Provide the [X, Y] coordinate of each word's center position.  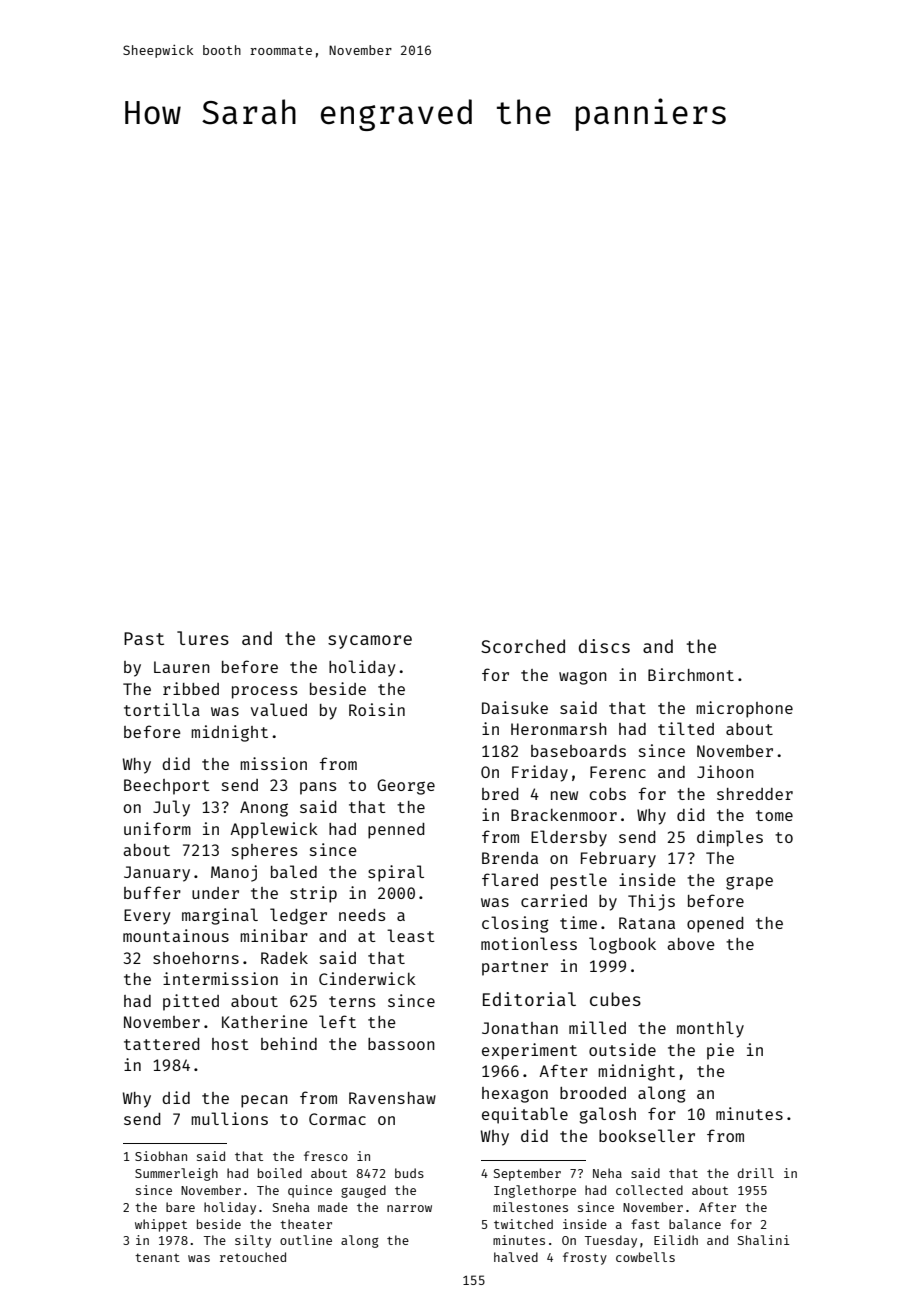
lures [203, 638]
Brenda [510, 858]
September [527, 1174]
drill [756, 1173]
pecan [264, 1101]
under [215, 893]
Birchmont [691, 674]
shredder [755, 794]
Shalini [764, 1240]
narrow [409, 1208]
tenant [157, 1257]
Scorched [523, 646]
